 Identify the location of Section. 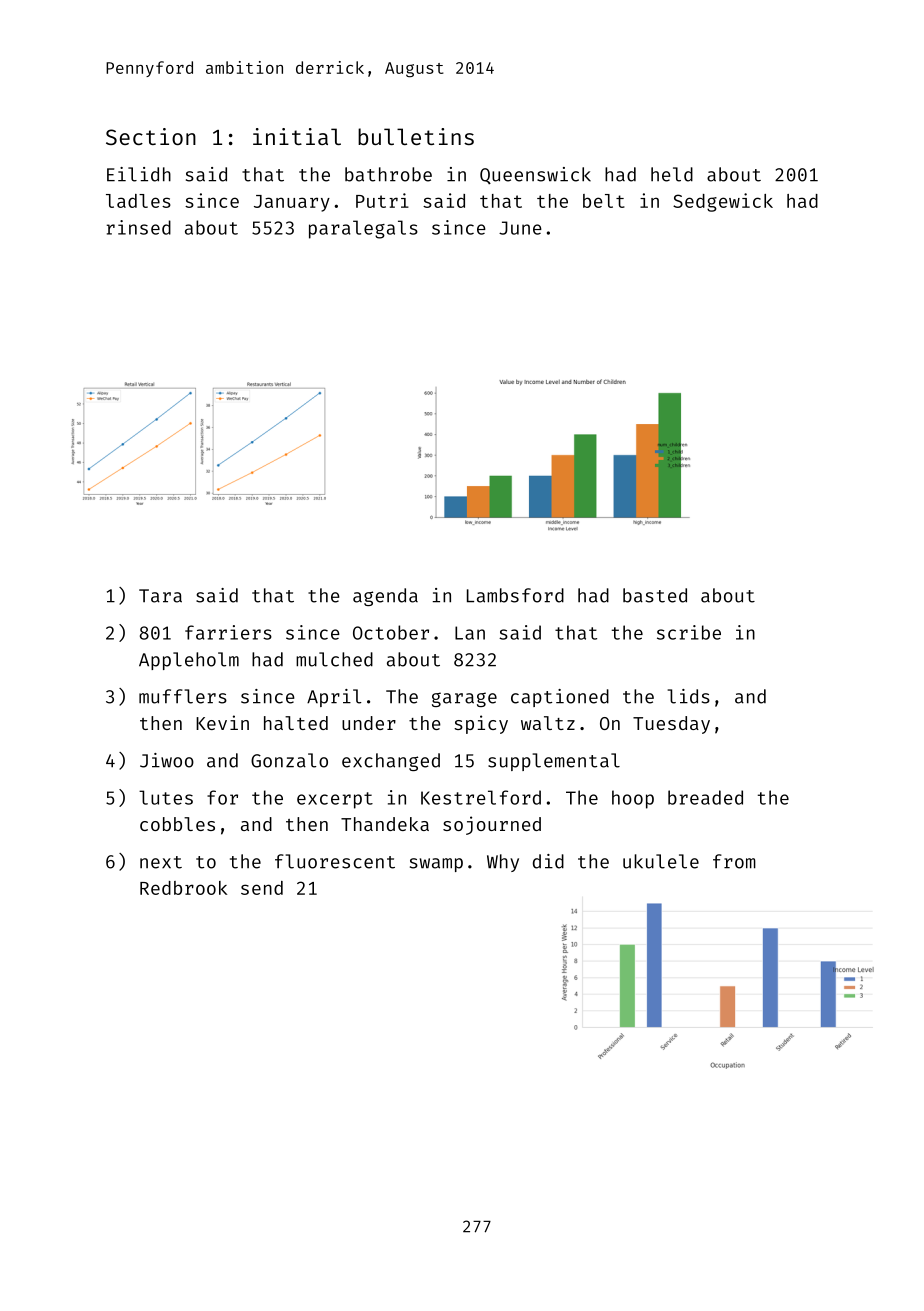
(151, 136).
